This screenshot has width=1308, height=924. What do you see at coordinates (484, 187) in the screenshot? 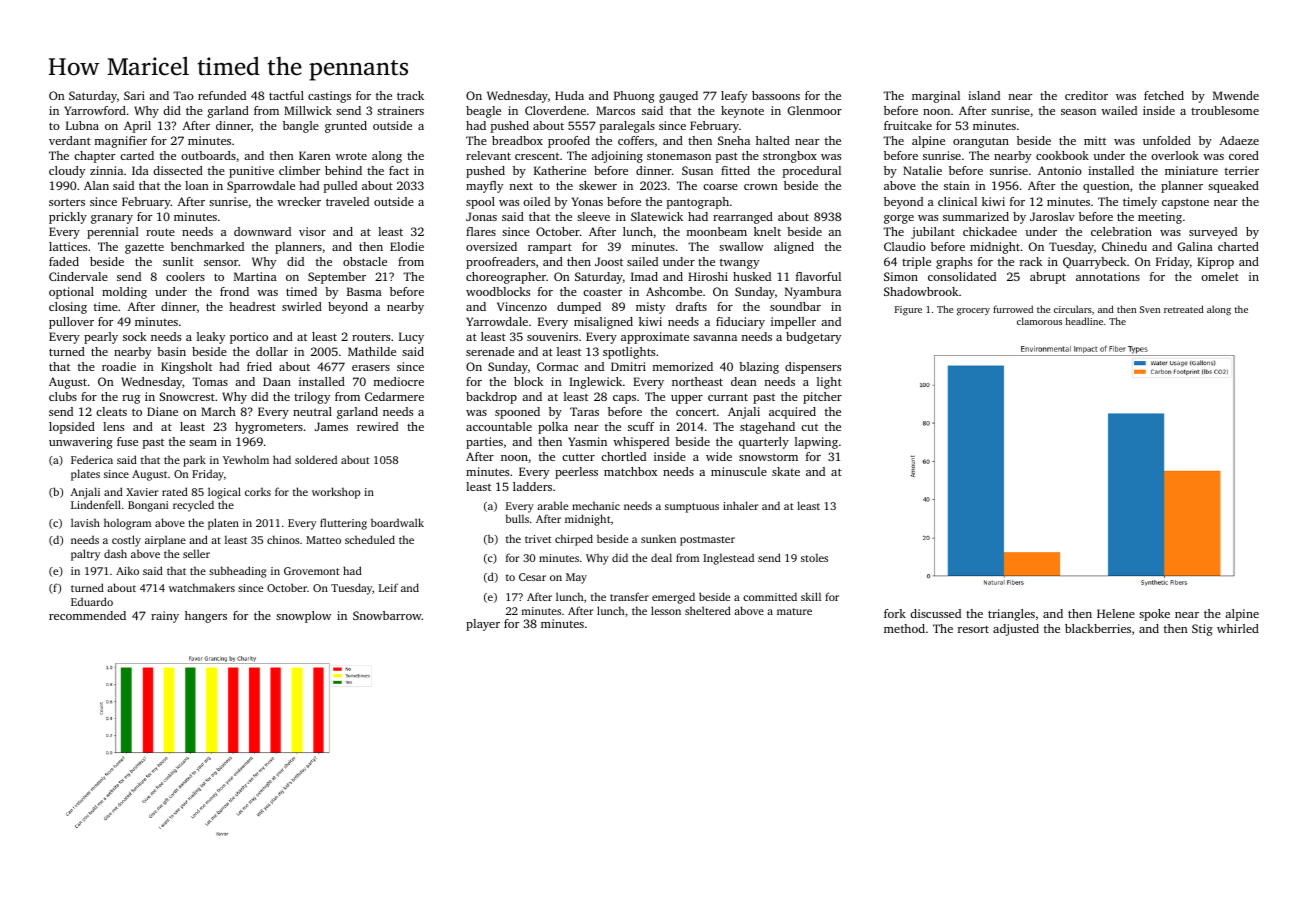
I see `mayfly` at bounding box center [484, 187].
